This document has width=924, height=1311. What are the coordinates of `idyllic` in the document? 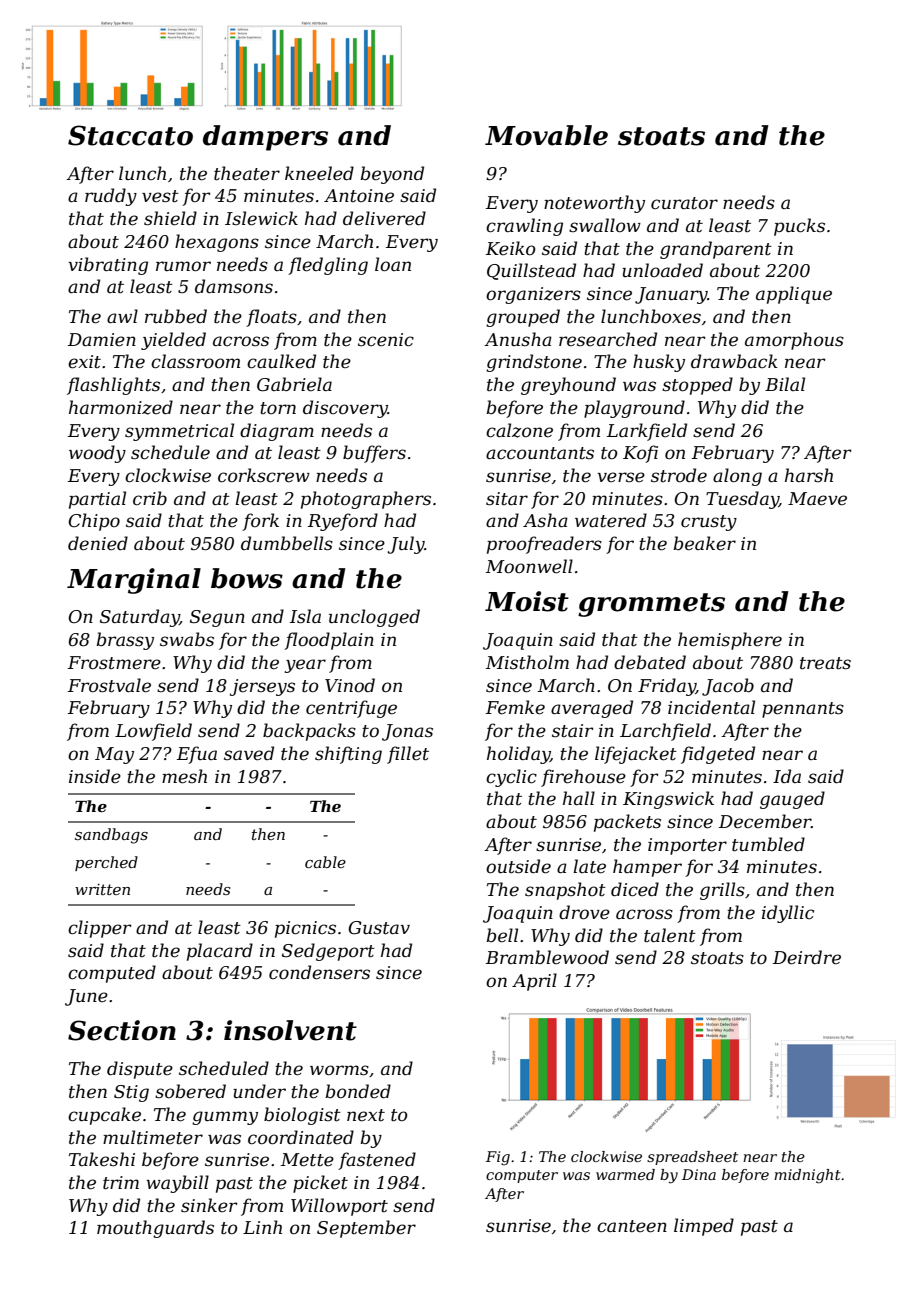 It's located at (788, 914).
